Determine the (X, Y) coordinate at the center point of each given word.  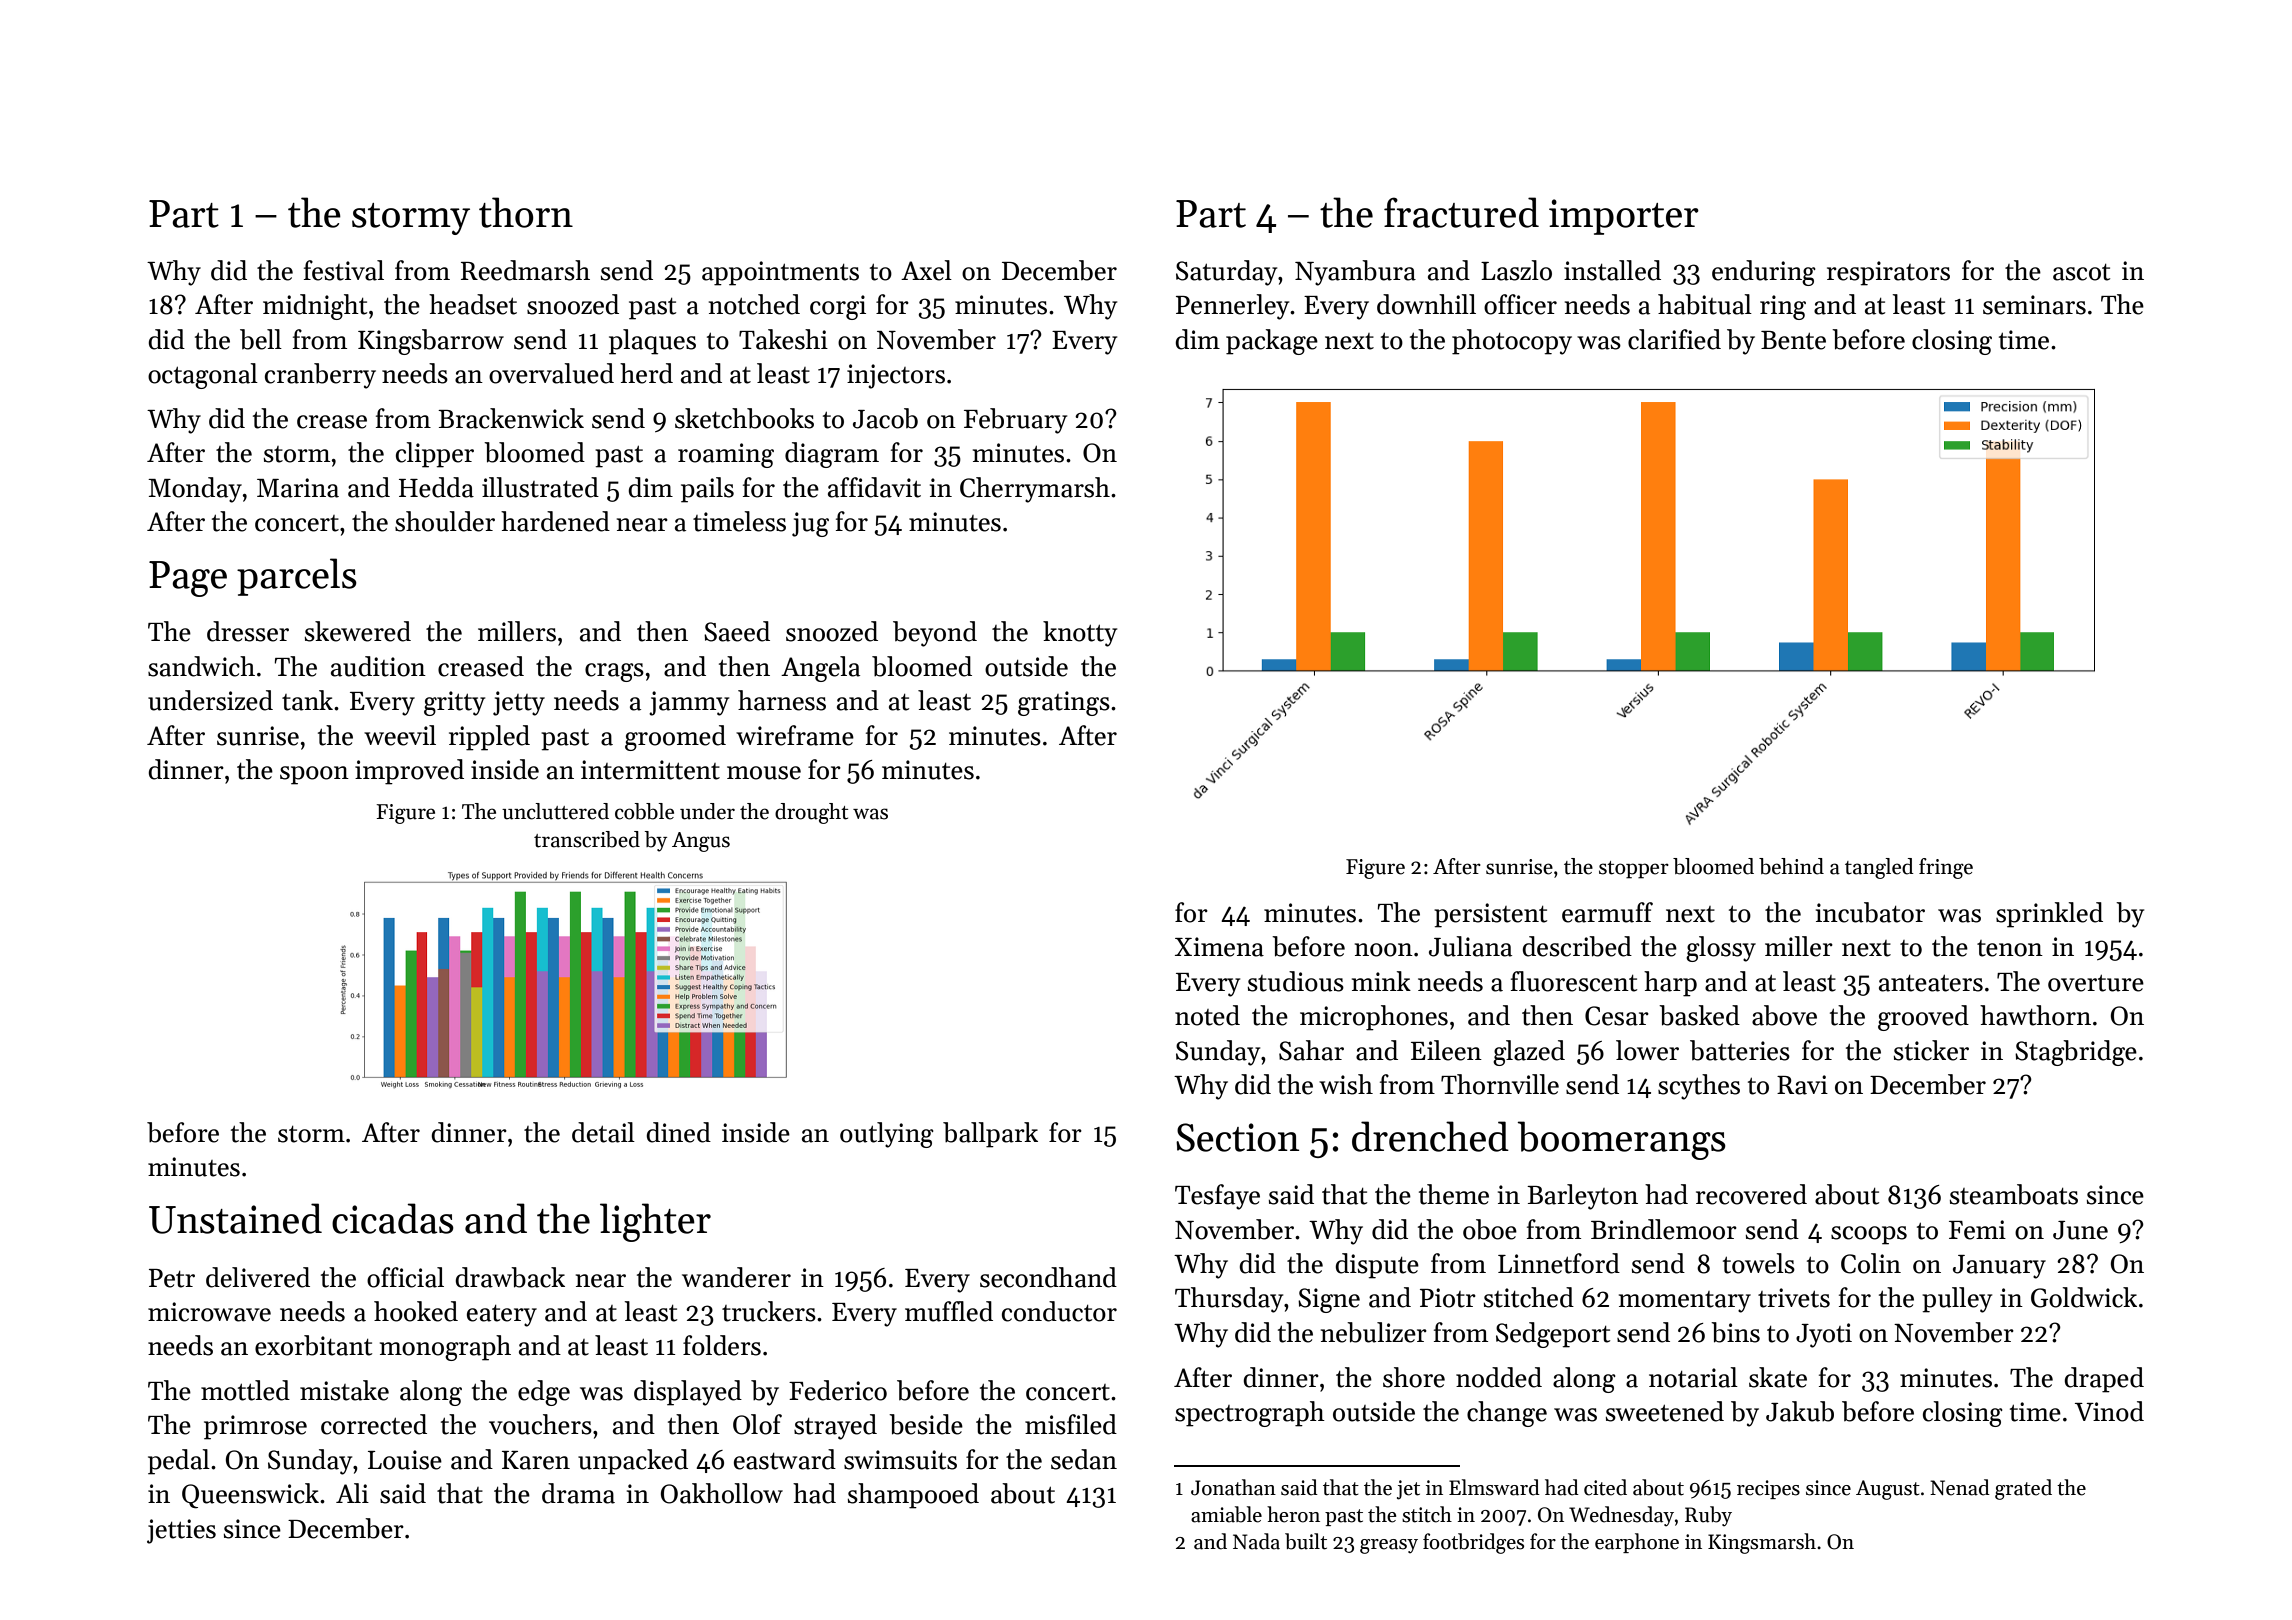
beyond (935, 634)
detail (603, 1132)
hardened (555, 521)
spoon (314, 775)
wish (1346, 1084)
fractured (1461, 212)
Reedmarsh (525, 270)
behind (1791, 866)
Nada (1256, 1541)
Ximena (1219, 947)
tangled (1879, 868)
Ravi (1802, 1085)
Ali (352, 1493)
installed (1612, 270)
